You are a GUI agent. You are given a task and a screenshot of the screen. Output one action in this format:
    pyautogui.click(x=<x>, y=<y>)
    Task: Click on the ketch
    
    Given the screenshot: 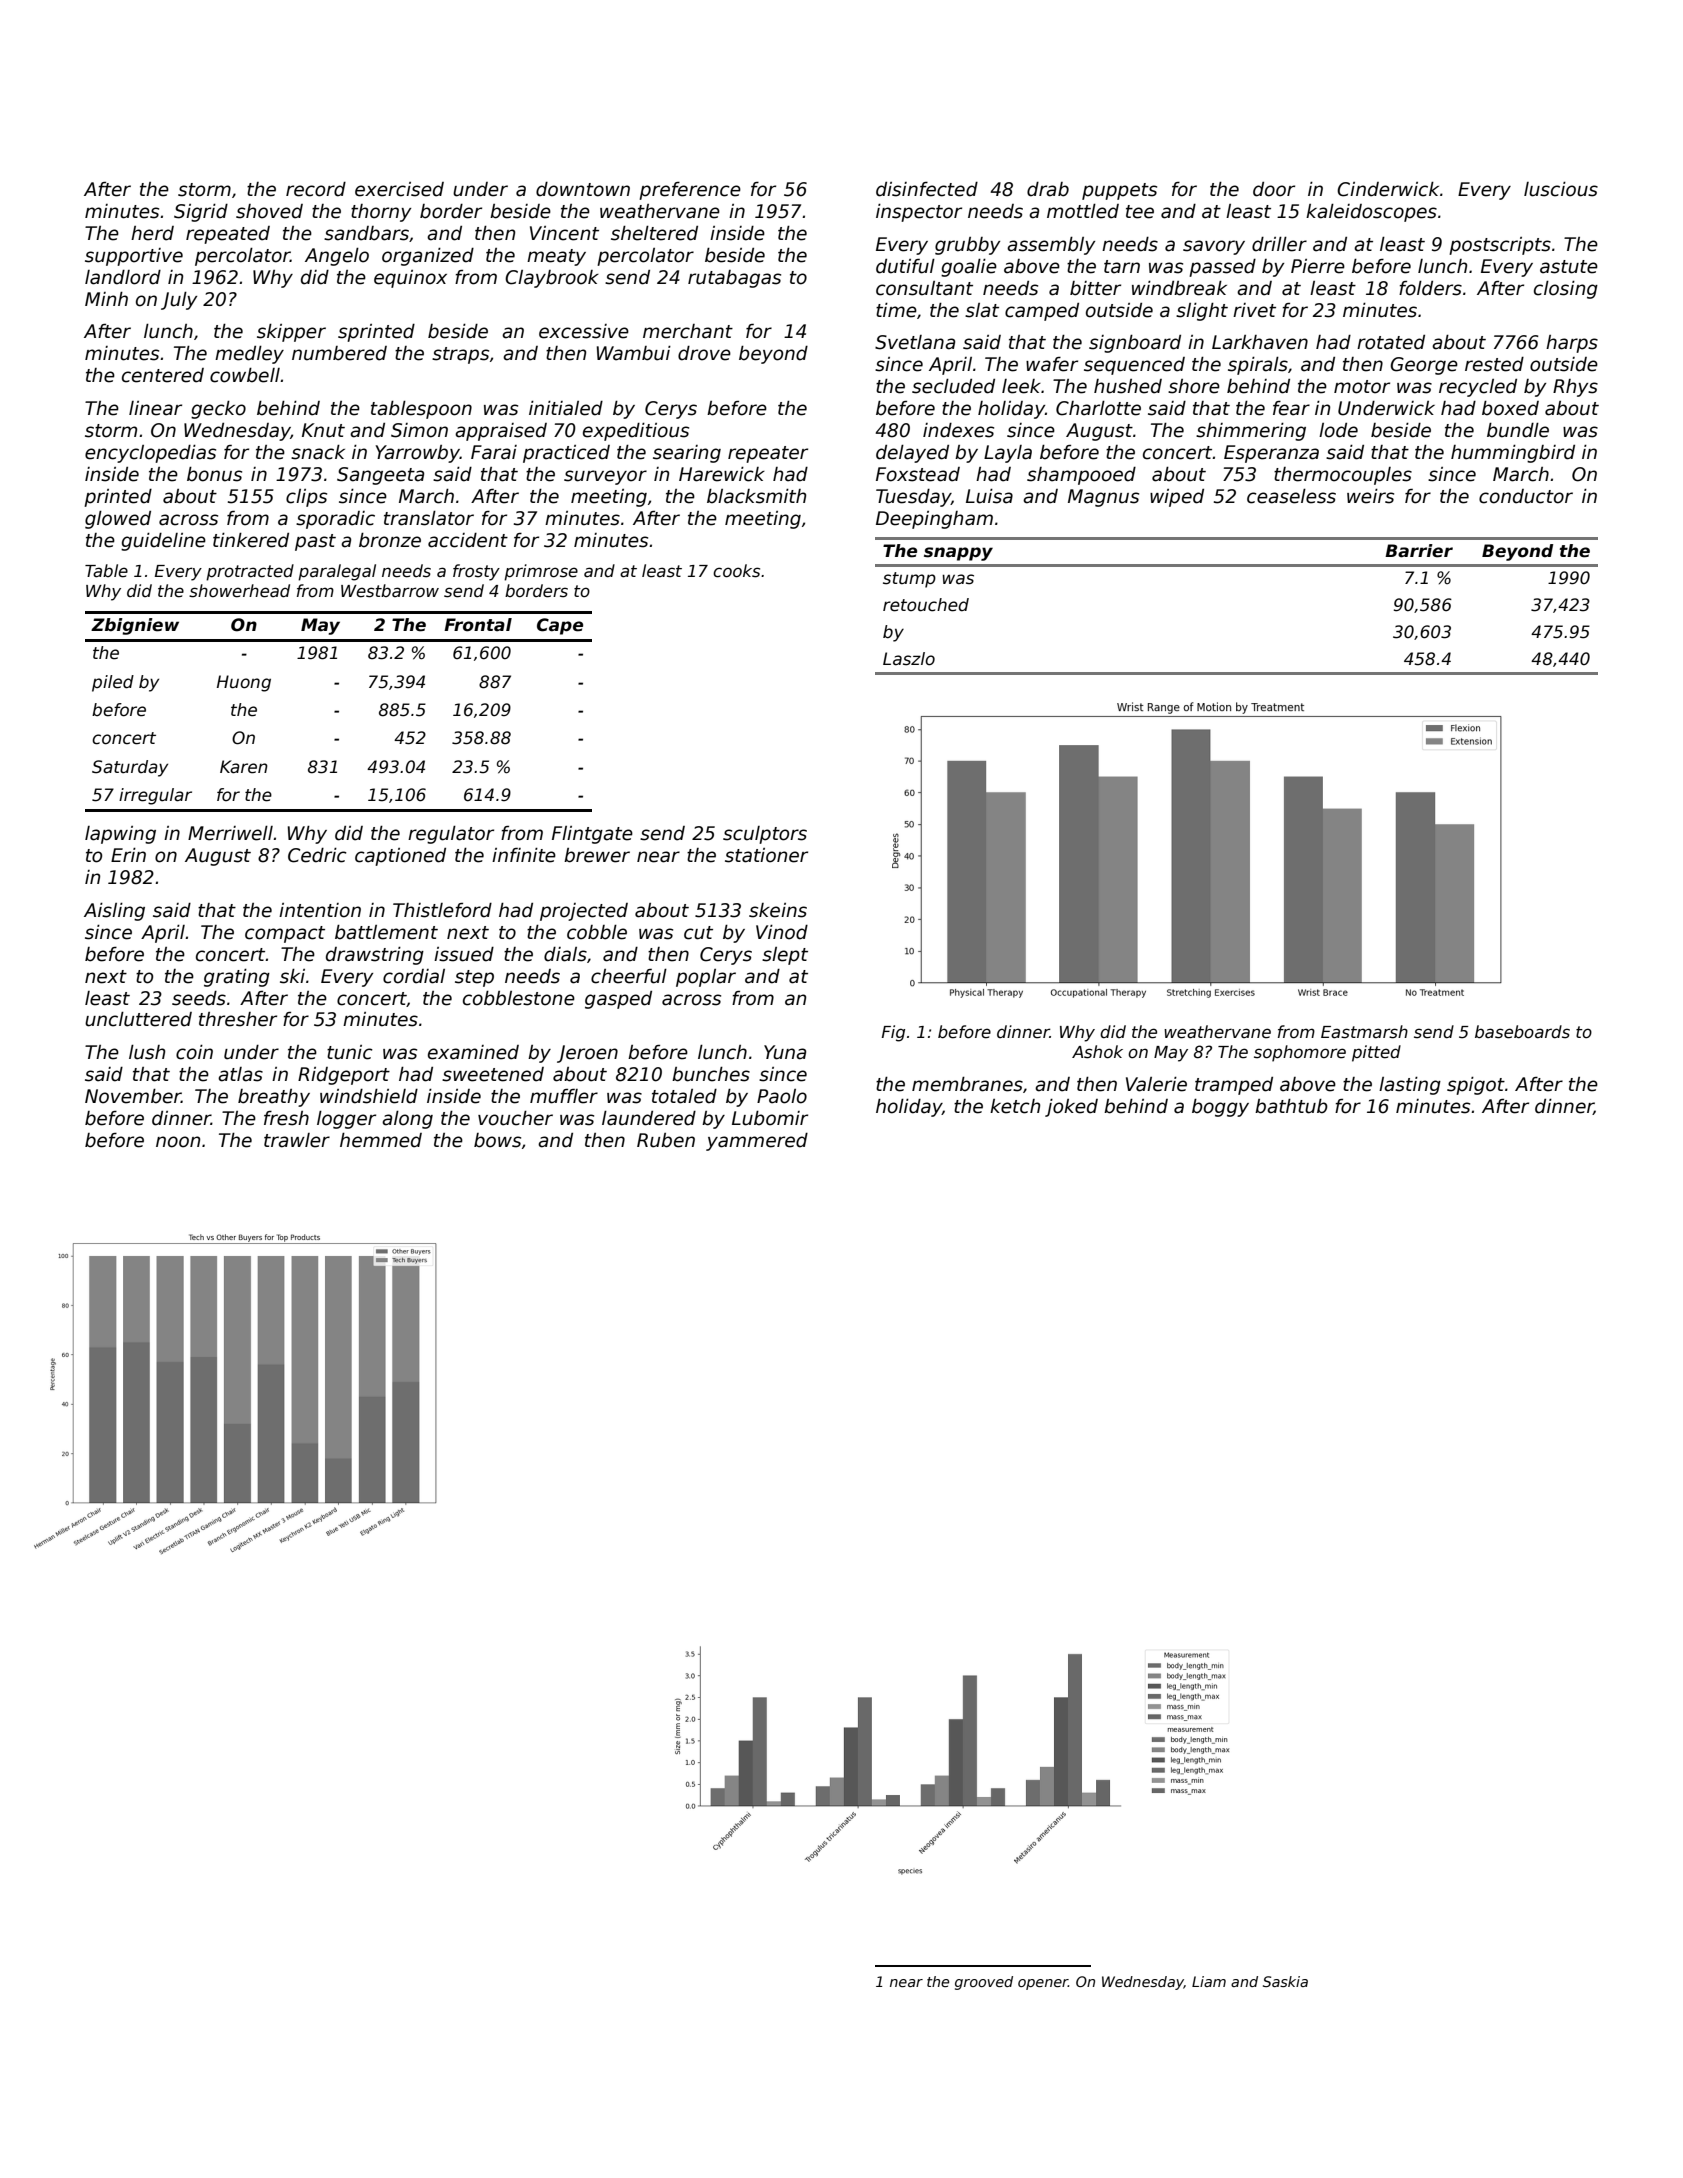 What is the action you would take?
    pyautogui.click(x=1015, y=1106)
